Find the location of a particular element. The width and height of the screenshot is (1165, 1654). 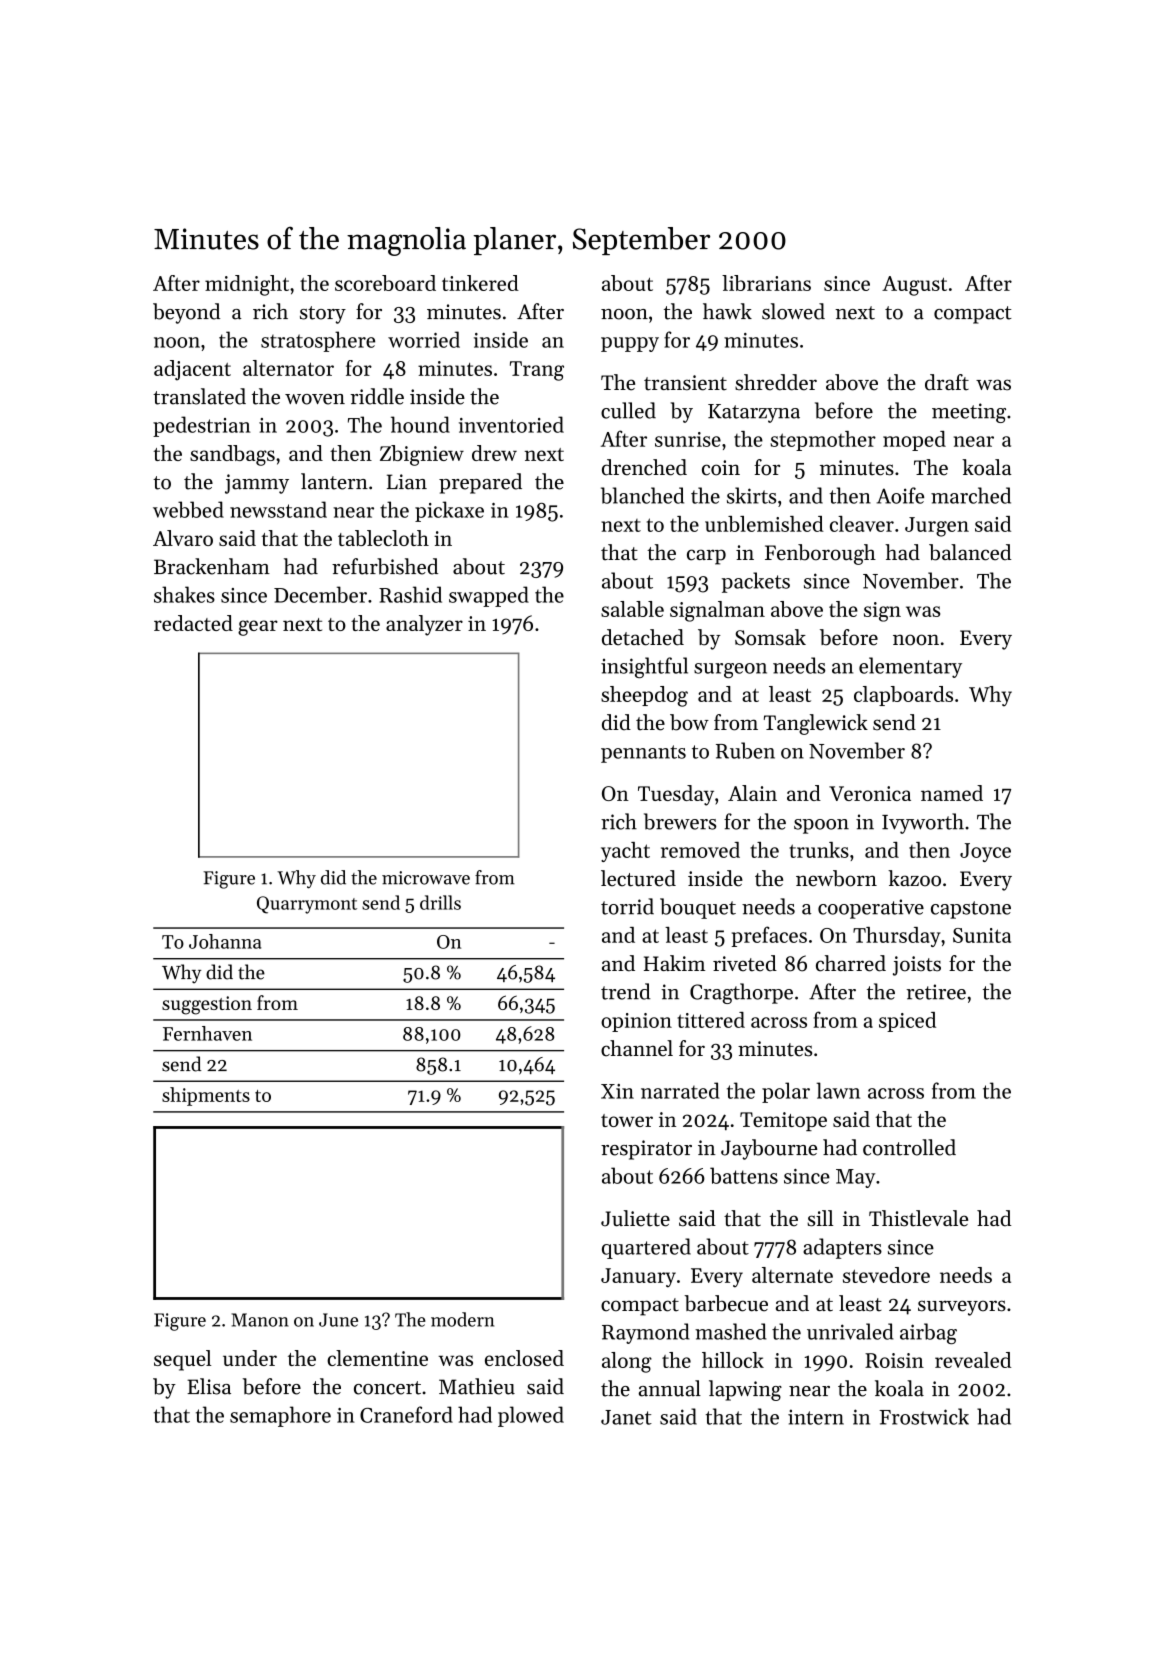

intern is located at coordinates (816, 1417).
